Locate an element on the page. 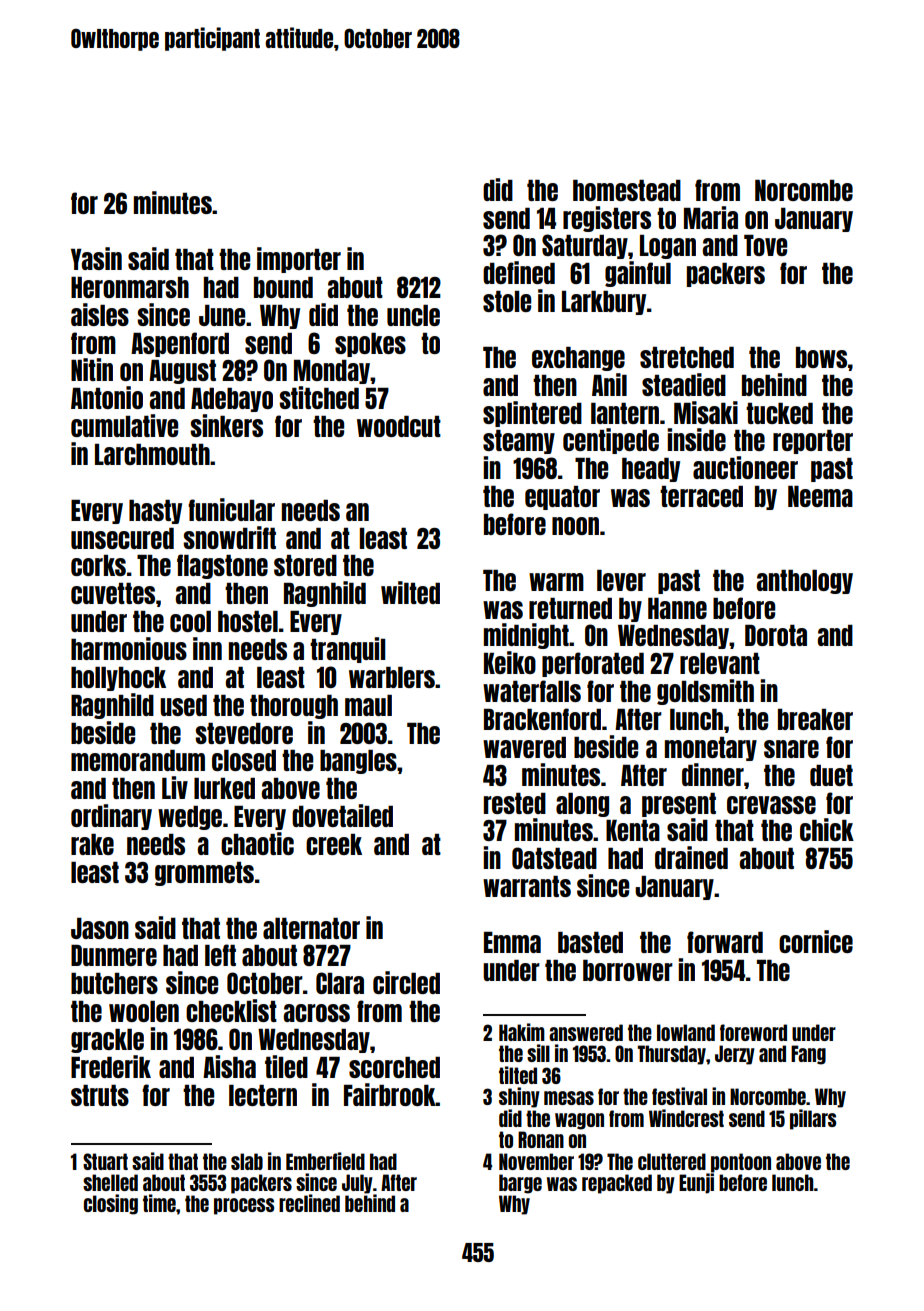 Image resolution: width=924 pixels, height=1311 pixels. Jason is located at coordinates (100, 928).
